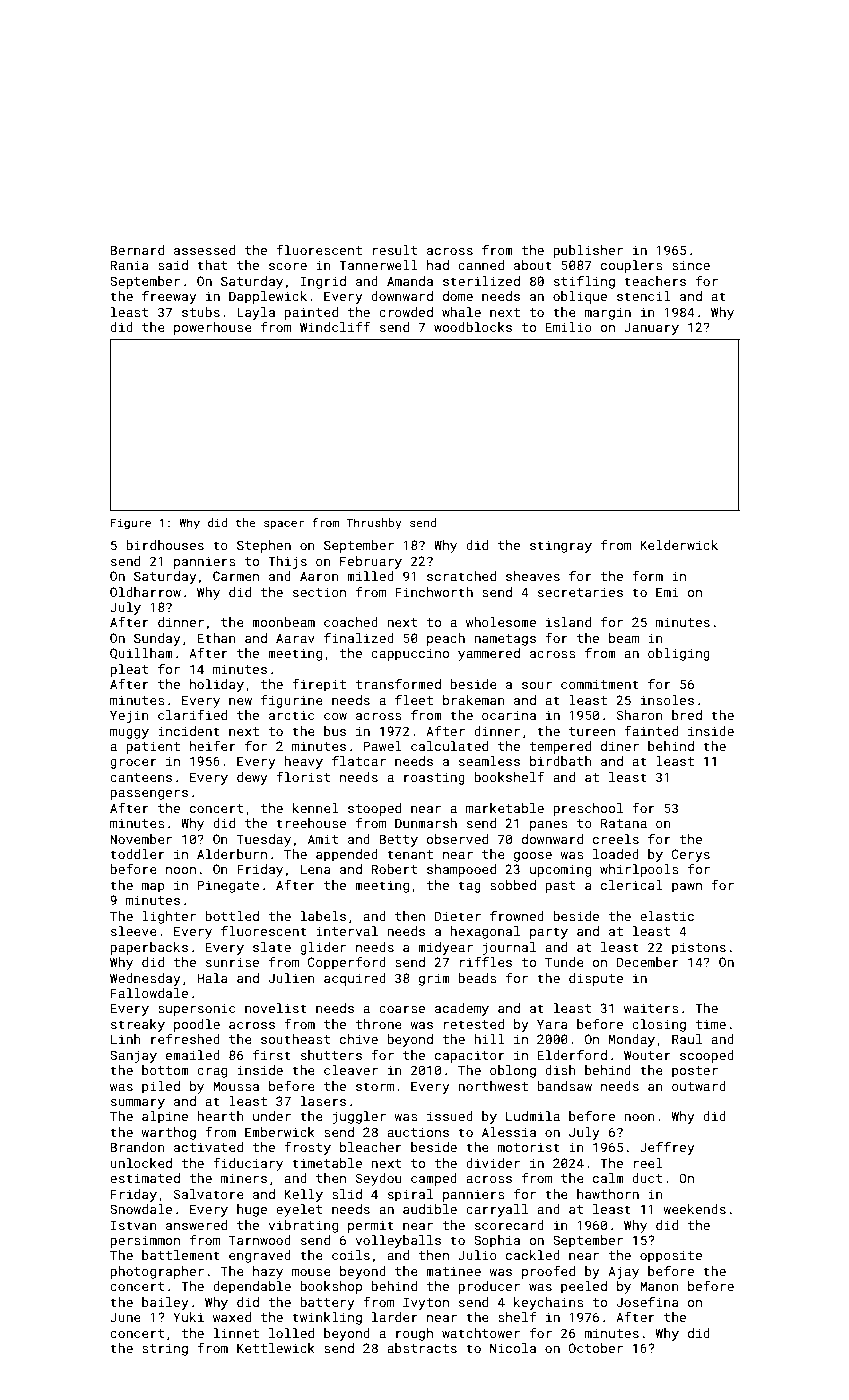 The width and height of the image is (849, 1400). I want to click on result, so click(394, 250).
